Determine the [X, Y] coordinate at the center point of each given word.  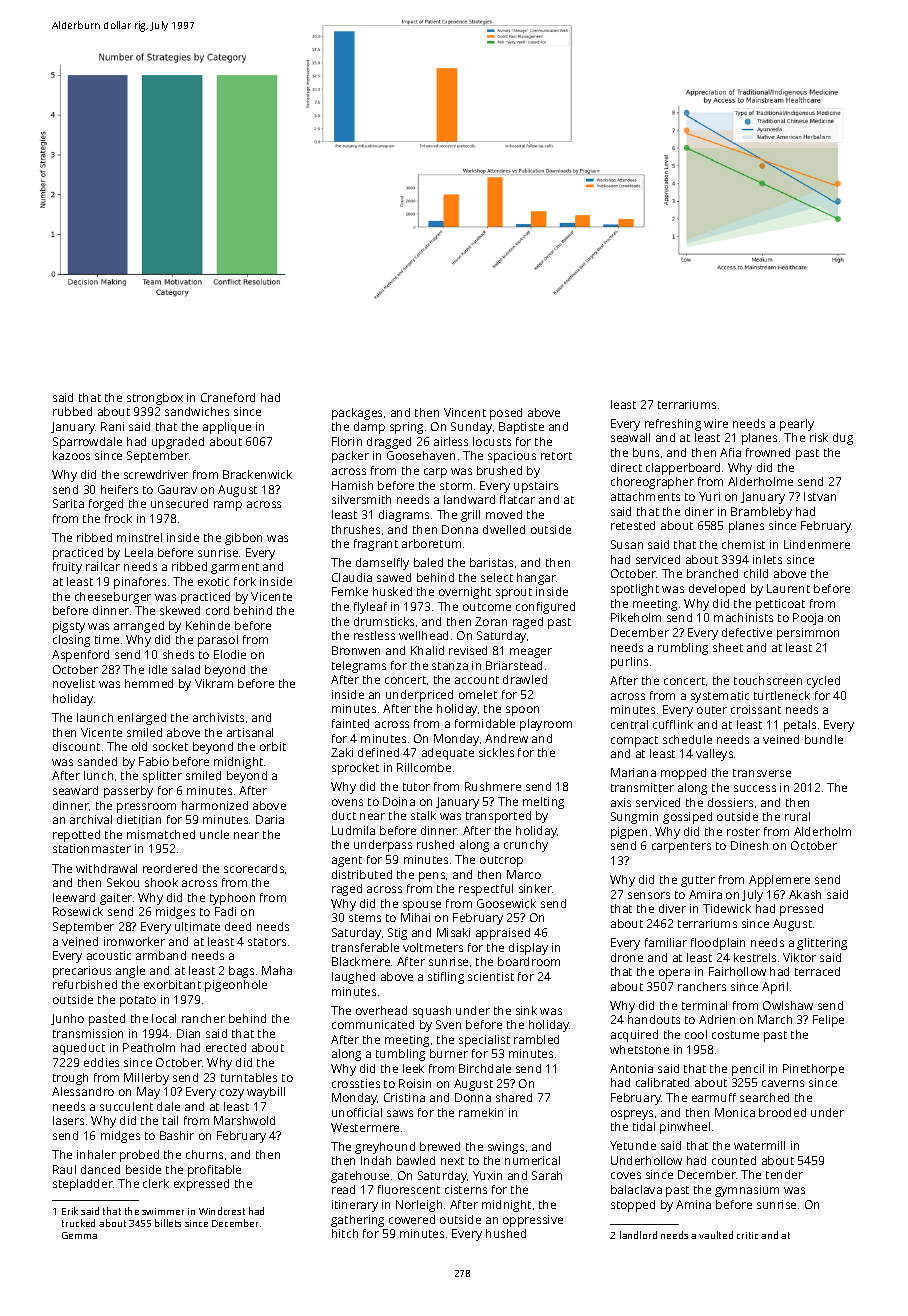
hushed [506, 1233]
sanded [97, 761]
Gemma [79, 1235]
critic [747, 1235]
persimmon [808, 634]
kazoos [71, 455]
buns [646, 452]
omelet [478, 694]
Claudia [352, 577]
